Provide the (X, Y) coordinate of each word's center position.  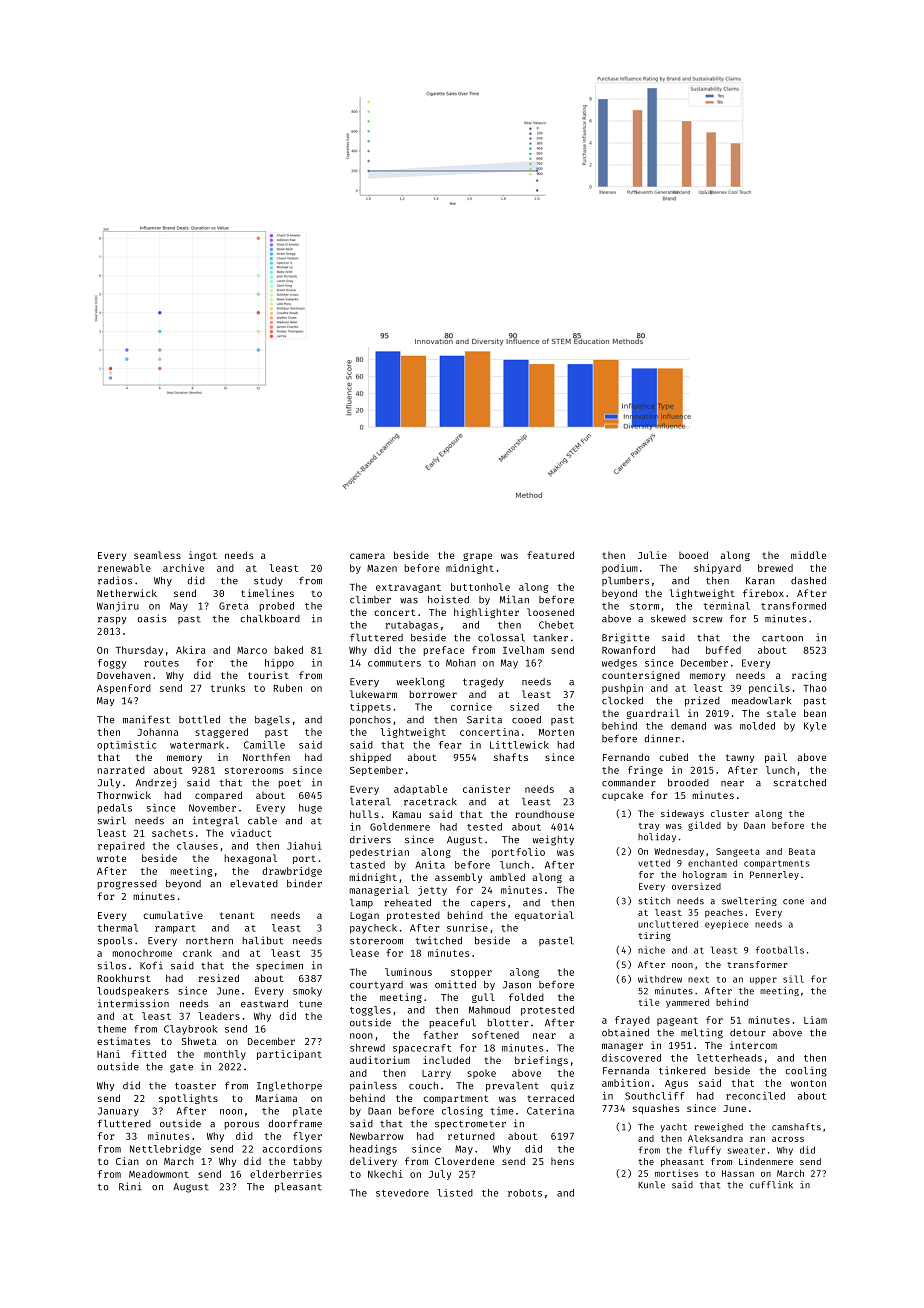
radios (115, 580)
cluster (730, 813)
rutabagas (411, 626)
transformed (793, 606)
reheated (407, 903)
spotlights (188, 1099)
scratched (800, 783)
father (440, 1035)
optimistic (126, 746)
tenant (237, 915)
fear (450, 745)
